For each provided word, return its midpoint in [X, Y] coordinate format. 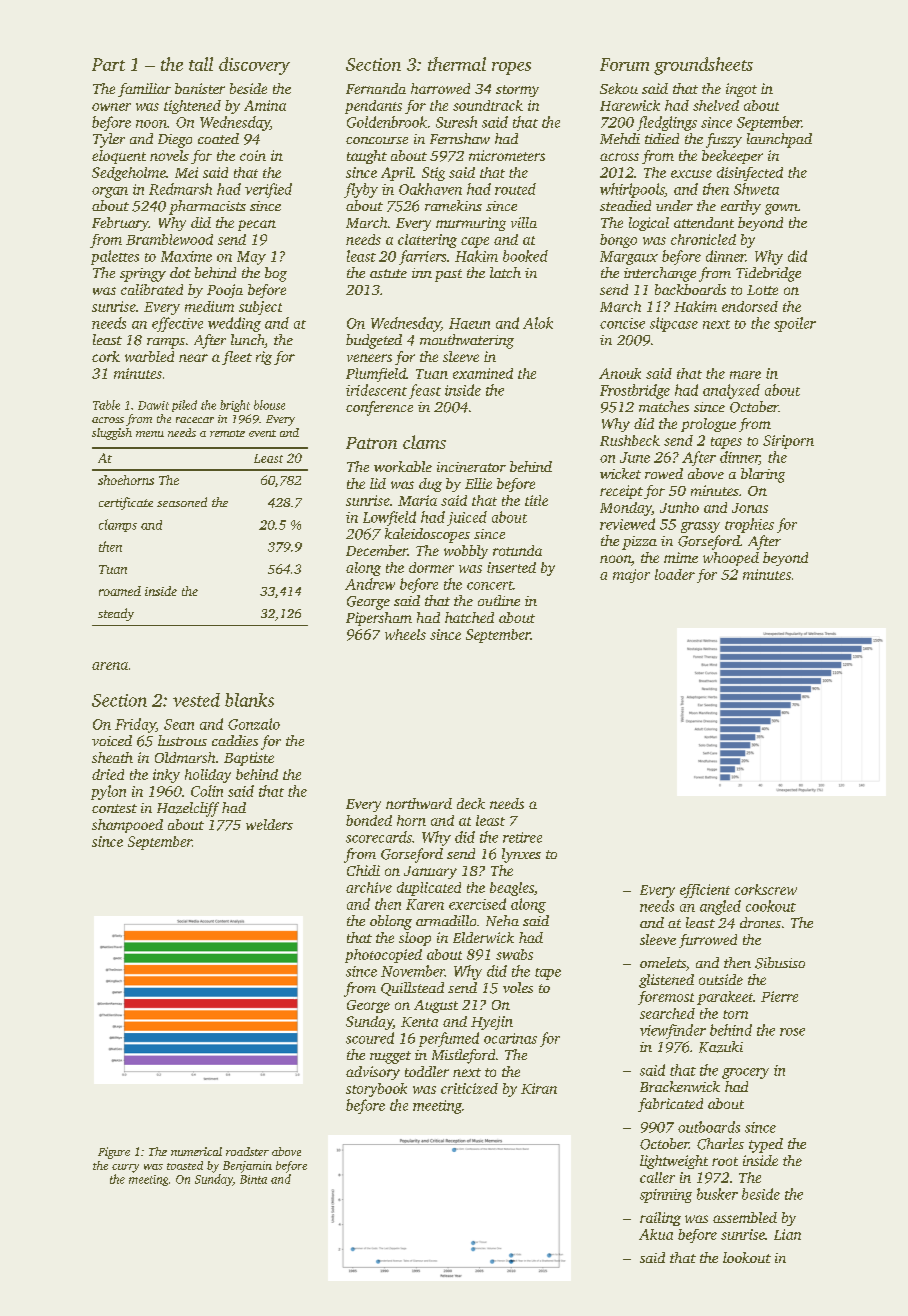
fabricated [670, 1105]
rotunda [517, 550]
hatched [469, 617]
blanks [249, 700]
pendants [373, 107]
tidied [662, 138]
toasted [185, 1165]
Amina [265, 105]
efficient [705, 891]
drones [760, 922]
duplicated [429, 889]
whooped [731, 559]
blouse [269, 405]
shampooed [127, 826]
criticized [469, 1088]
